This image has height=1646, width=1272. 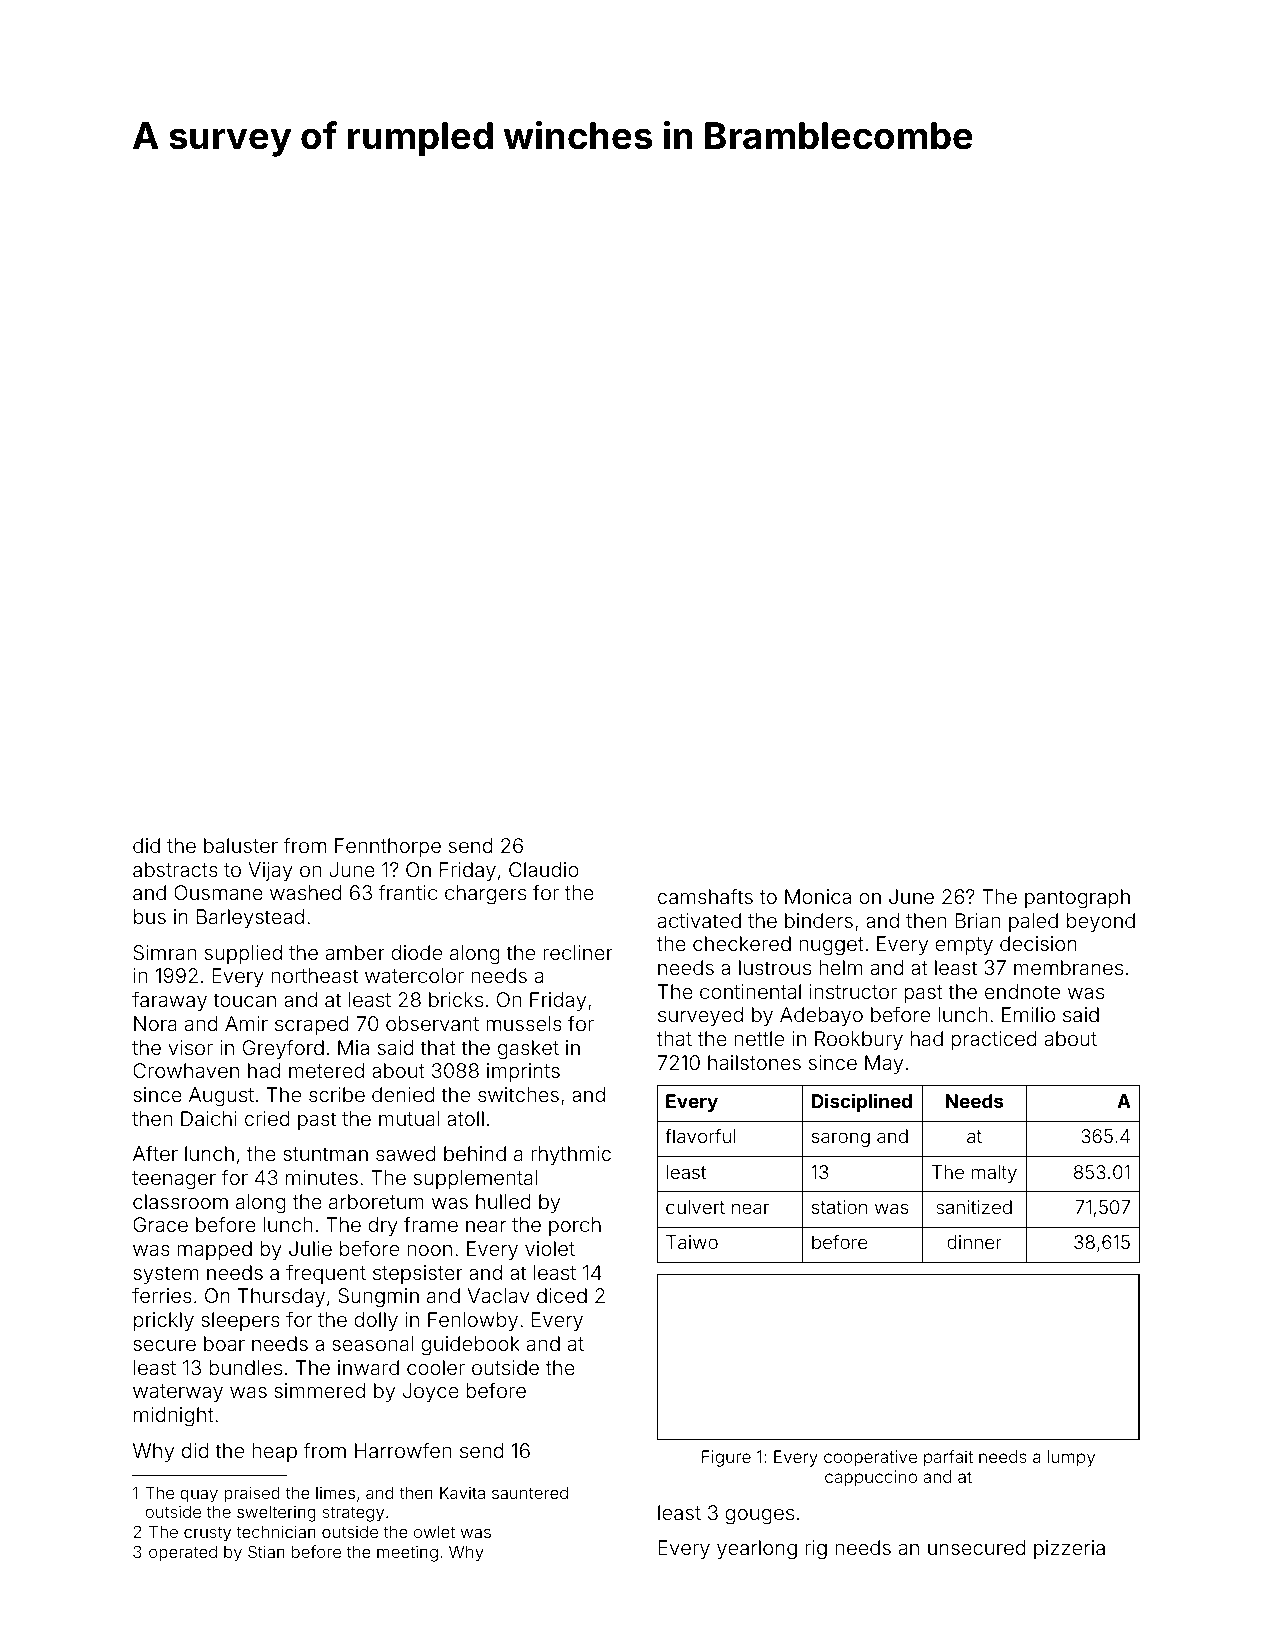 What do you see at coordinates (726, 1458) in the image?
I see `Figure` at bounding box center [726, 1458].
